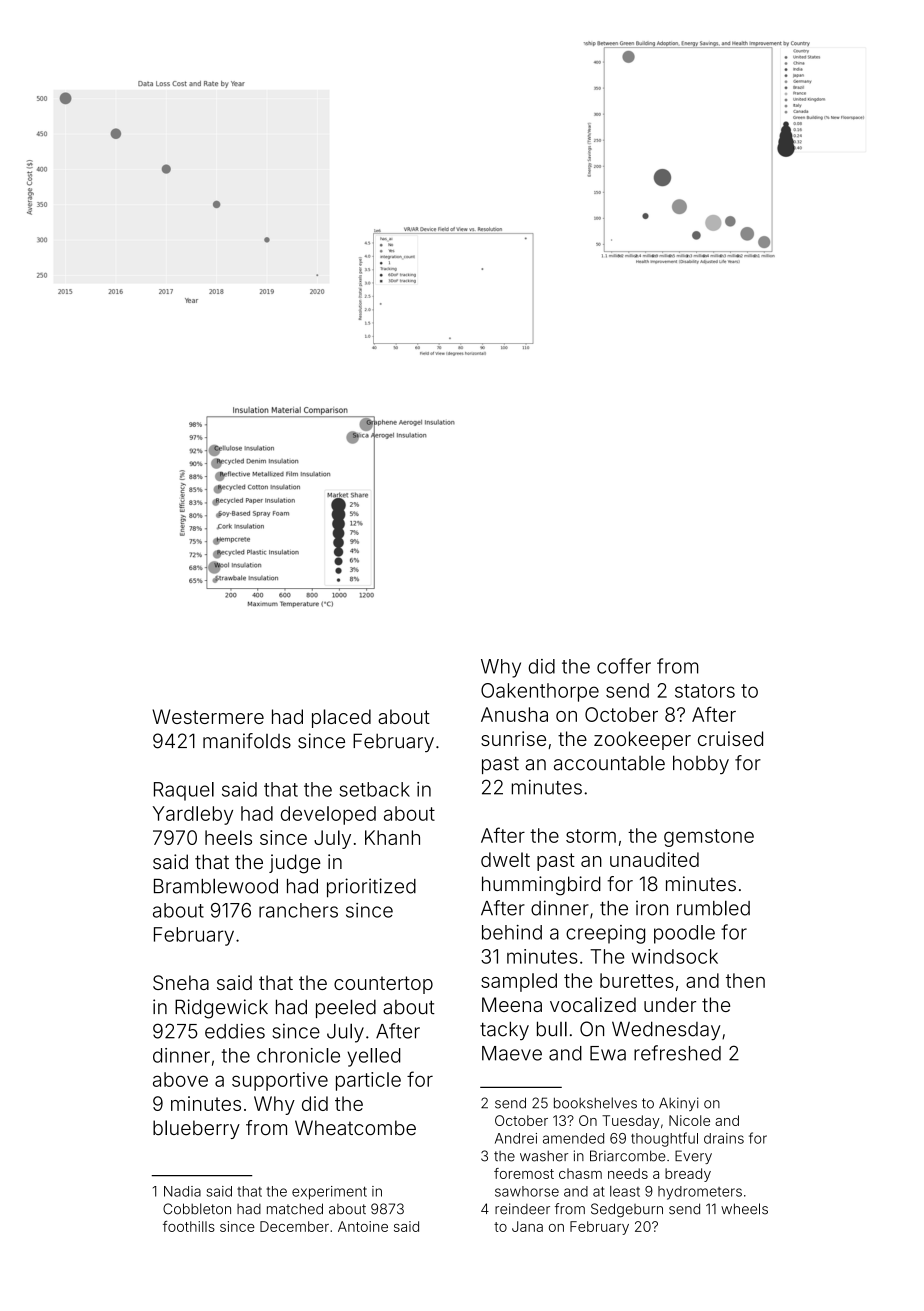  What do you see at coordinates (652, 908) in the screenshot?
I see `iron` at bounding box center [652, 908].
